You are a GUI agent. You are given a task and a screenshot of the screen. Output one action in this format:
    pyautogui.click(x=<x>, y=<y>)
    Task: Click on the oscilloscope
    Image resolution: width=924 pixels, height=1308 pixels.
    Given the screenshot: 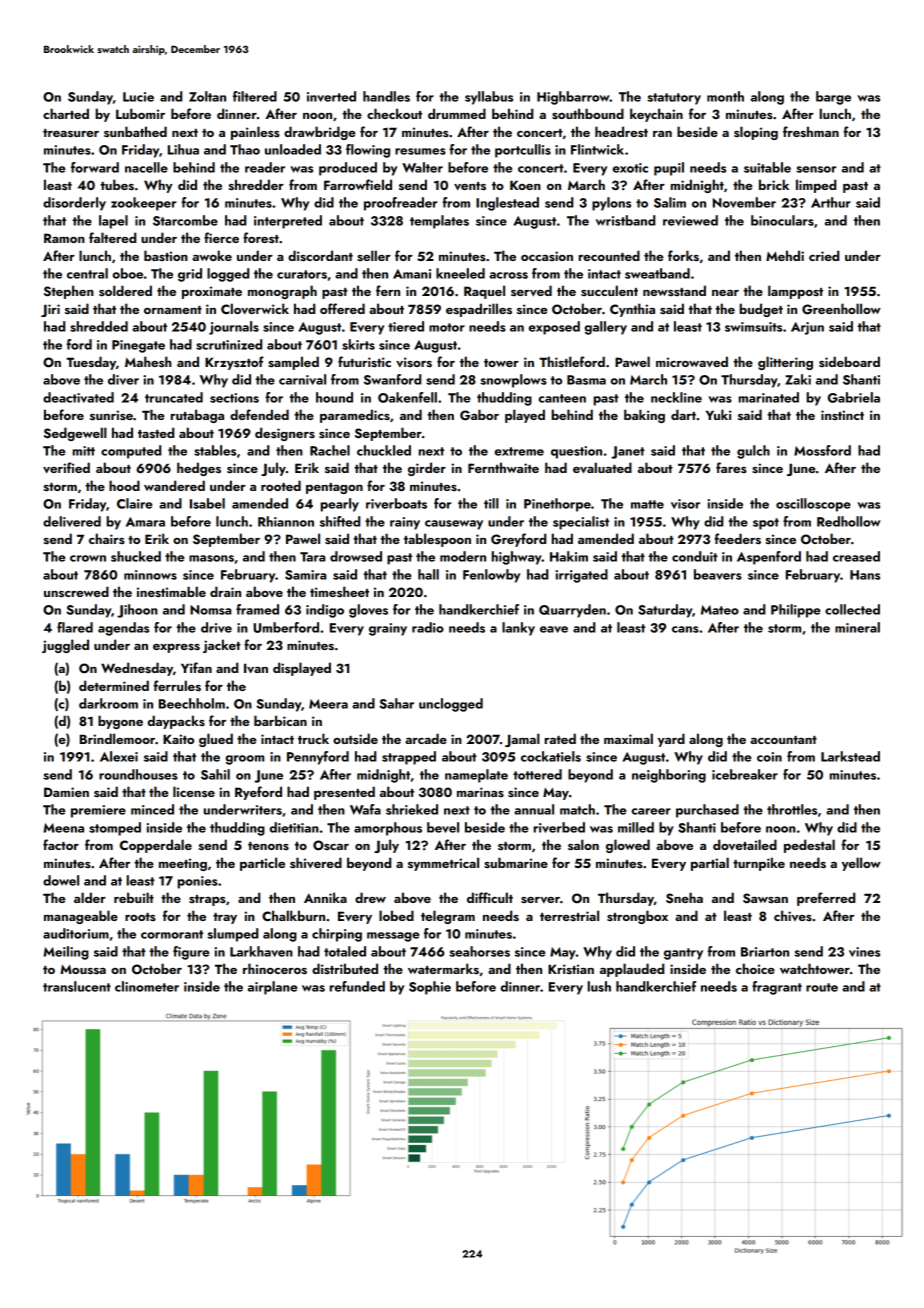 What is the action you would take?
    pyautogui.click(x=813, y=505)
